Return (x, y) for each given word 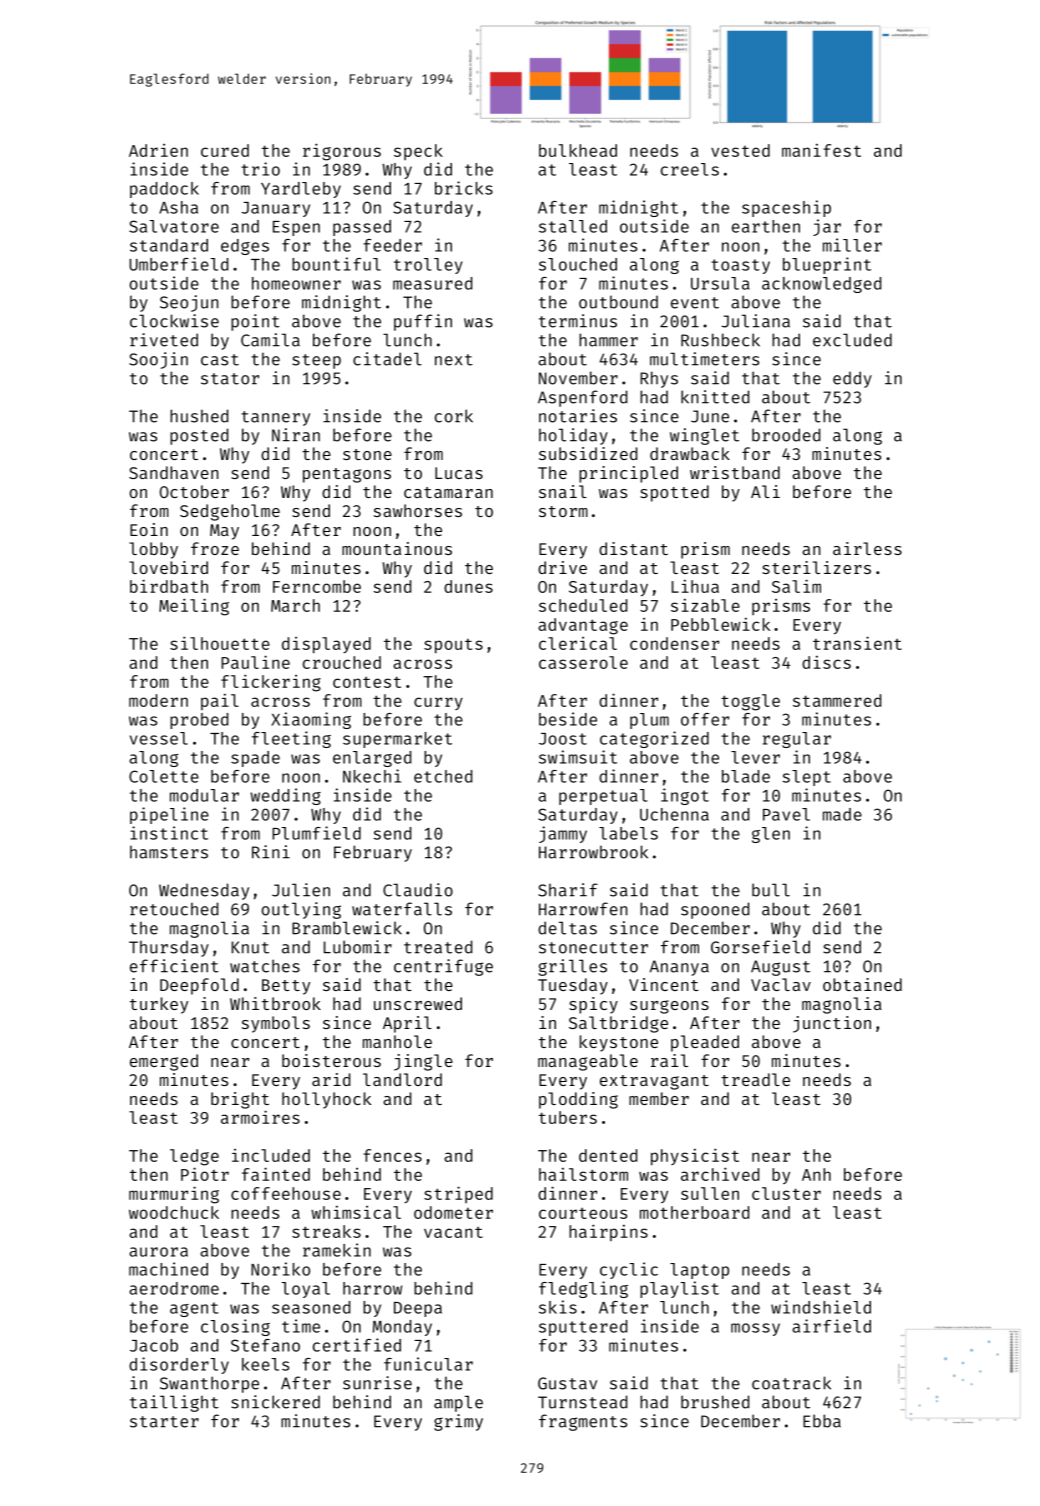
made (842, 814)
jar (827, 227)
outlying (301, 910)
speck (418, 152)
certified (357, 1345)
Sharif (568, 890)
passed (362, 228)
